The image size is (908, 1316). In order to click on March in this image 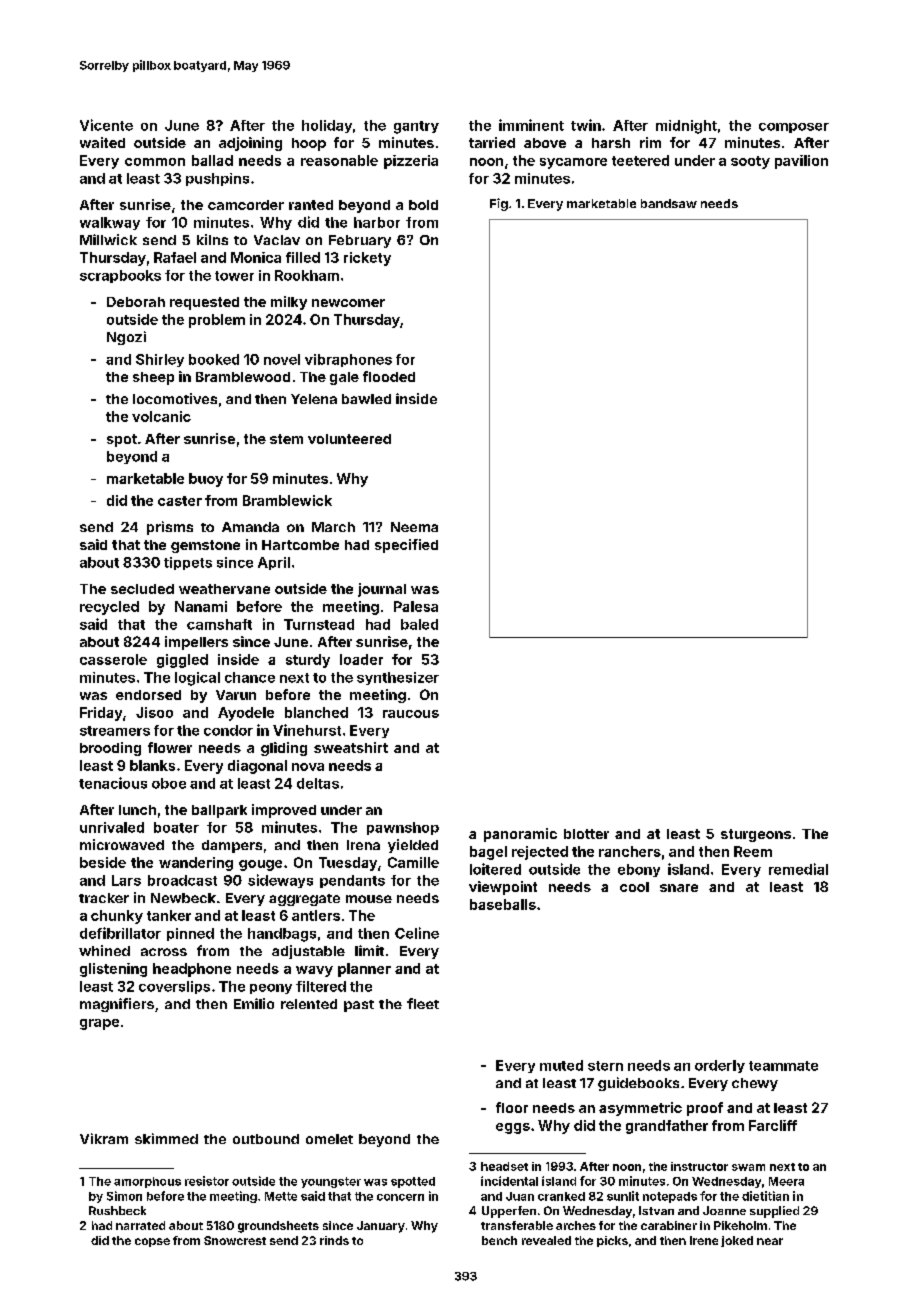, I will do `click(333, 527)`.
